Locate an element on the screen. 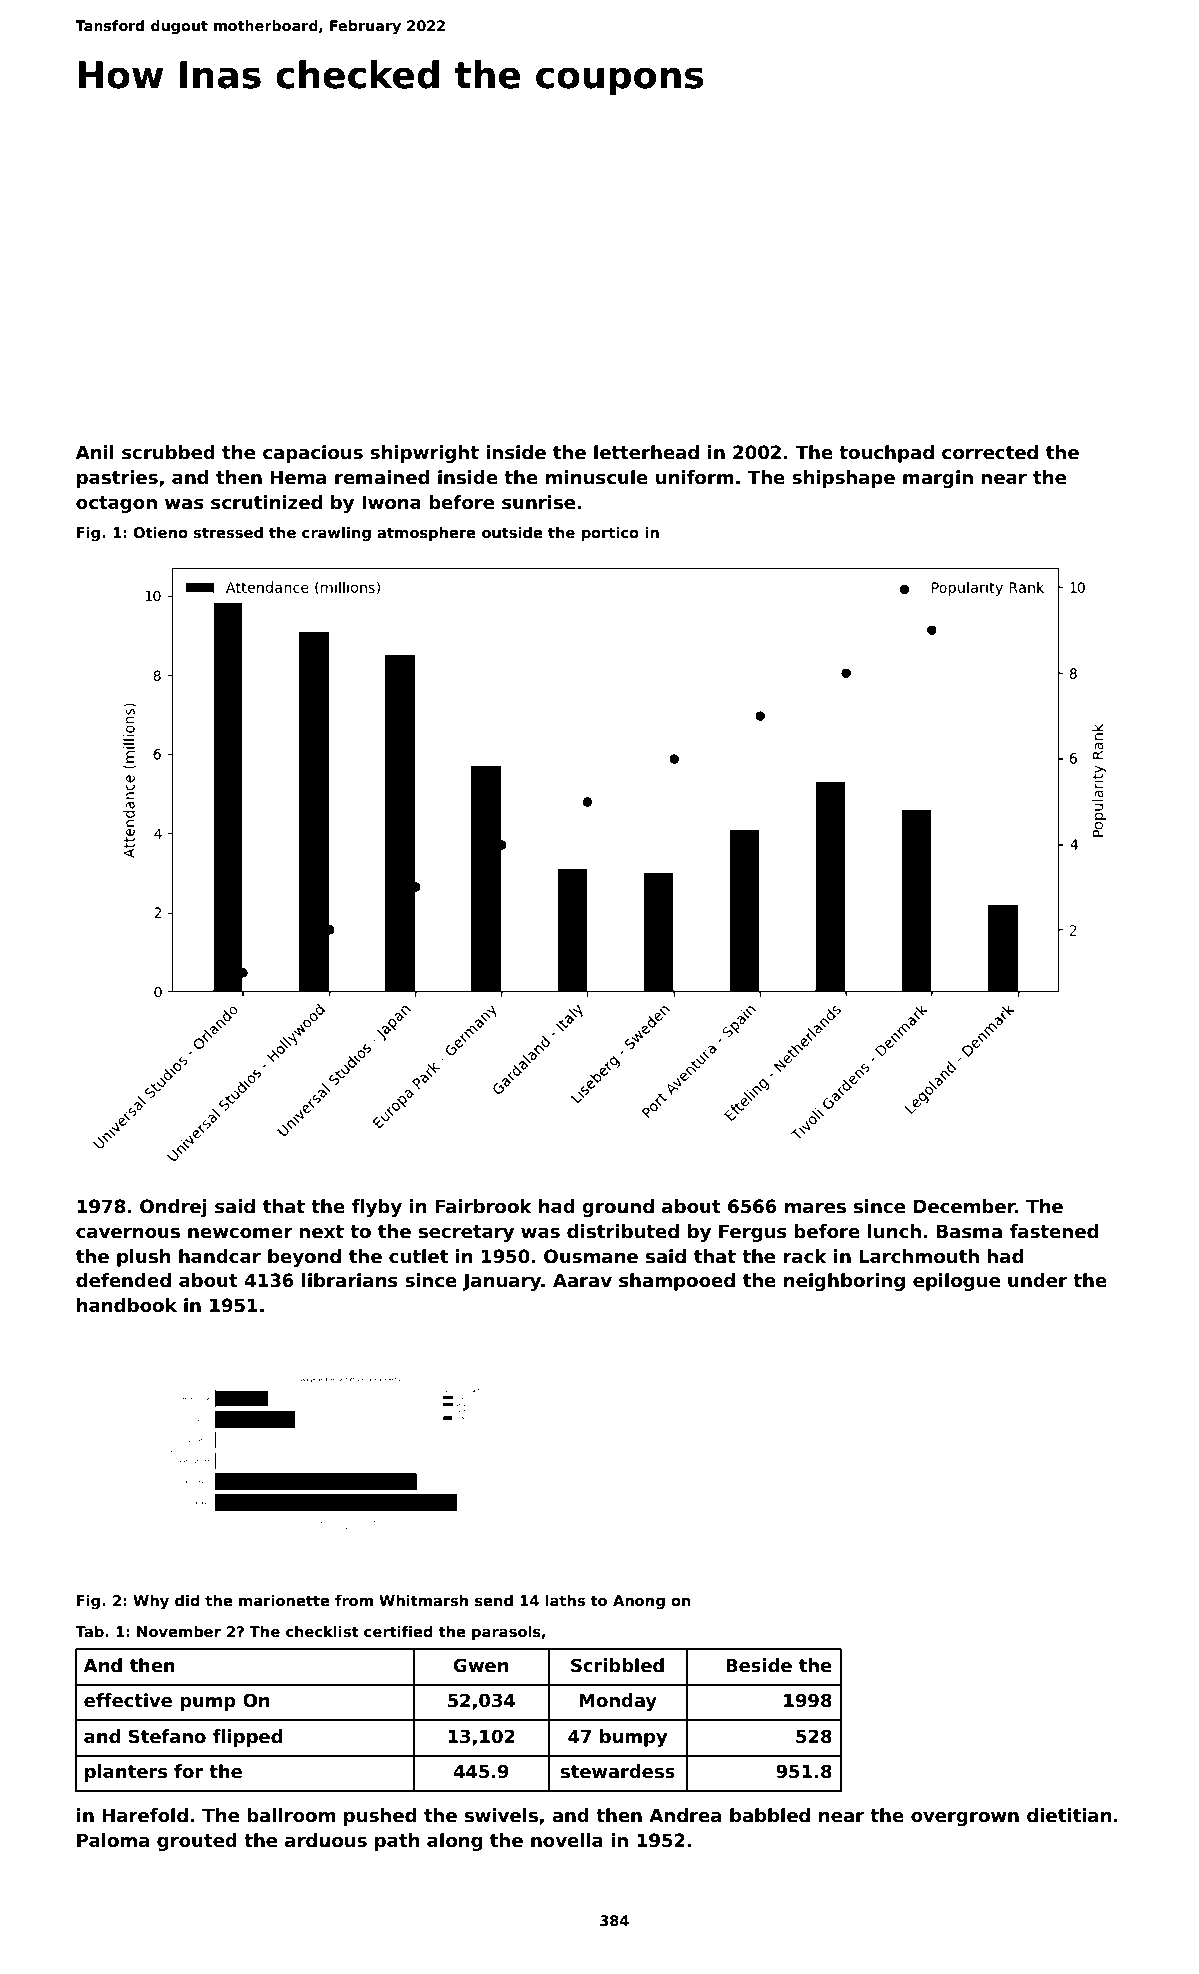 The image size is (1199, 1974). did is located at coordinates (187, 1600).
